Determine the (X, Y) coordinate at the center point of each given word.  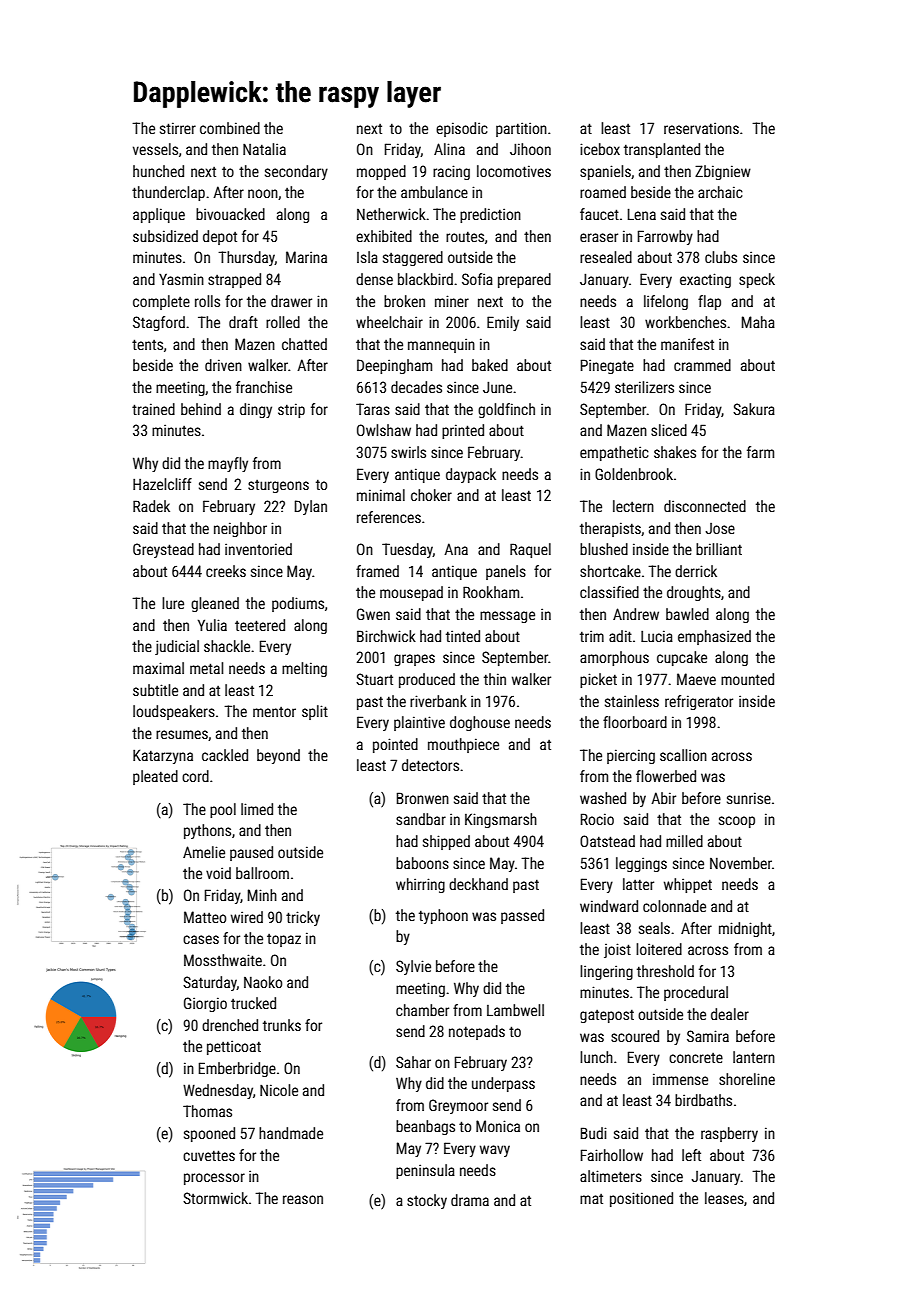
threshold (665, 971)
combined (230, 128)
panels (506, 572)
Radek (151, 506)
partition (521, 129)
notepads (477, 1032)
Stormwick (215, 1198)
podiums (298, 604)
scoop (737, 822)
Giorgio (205, 1004)
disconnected (705, 506)
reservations (701, 128)
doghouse (480, 723)
